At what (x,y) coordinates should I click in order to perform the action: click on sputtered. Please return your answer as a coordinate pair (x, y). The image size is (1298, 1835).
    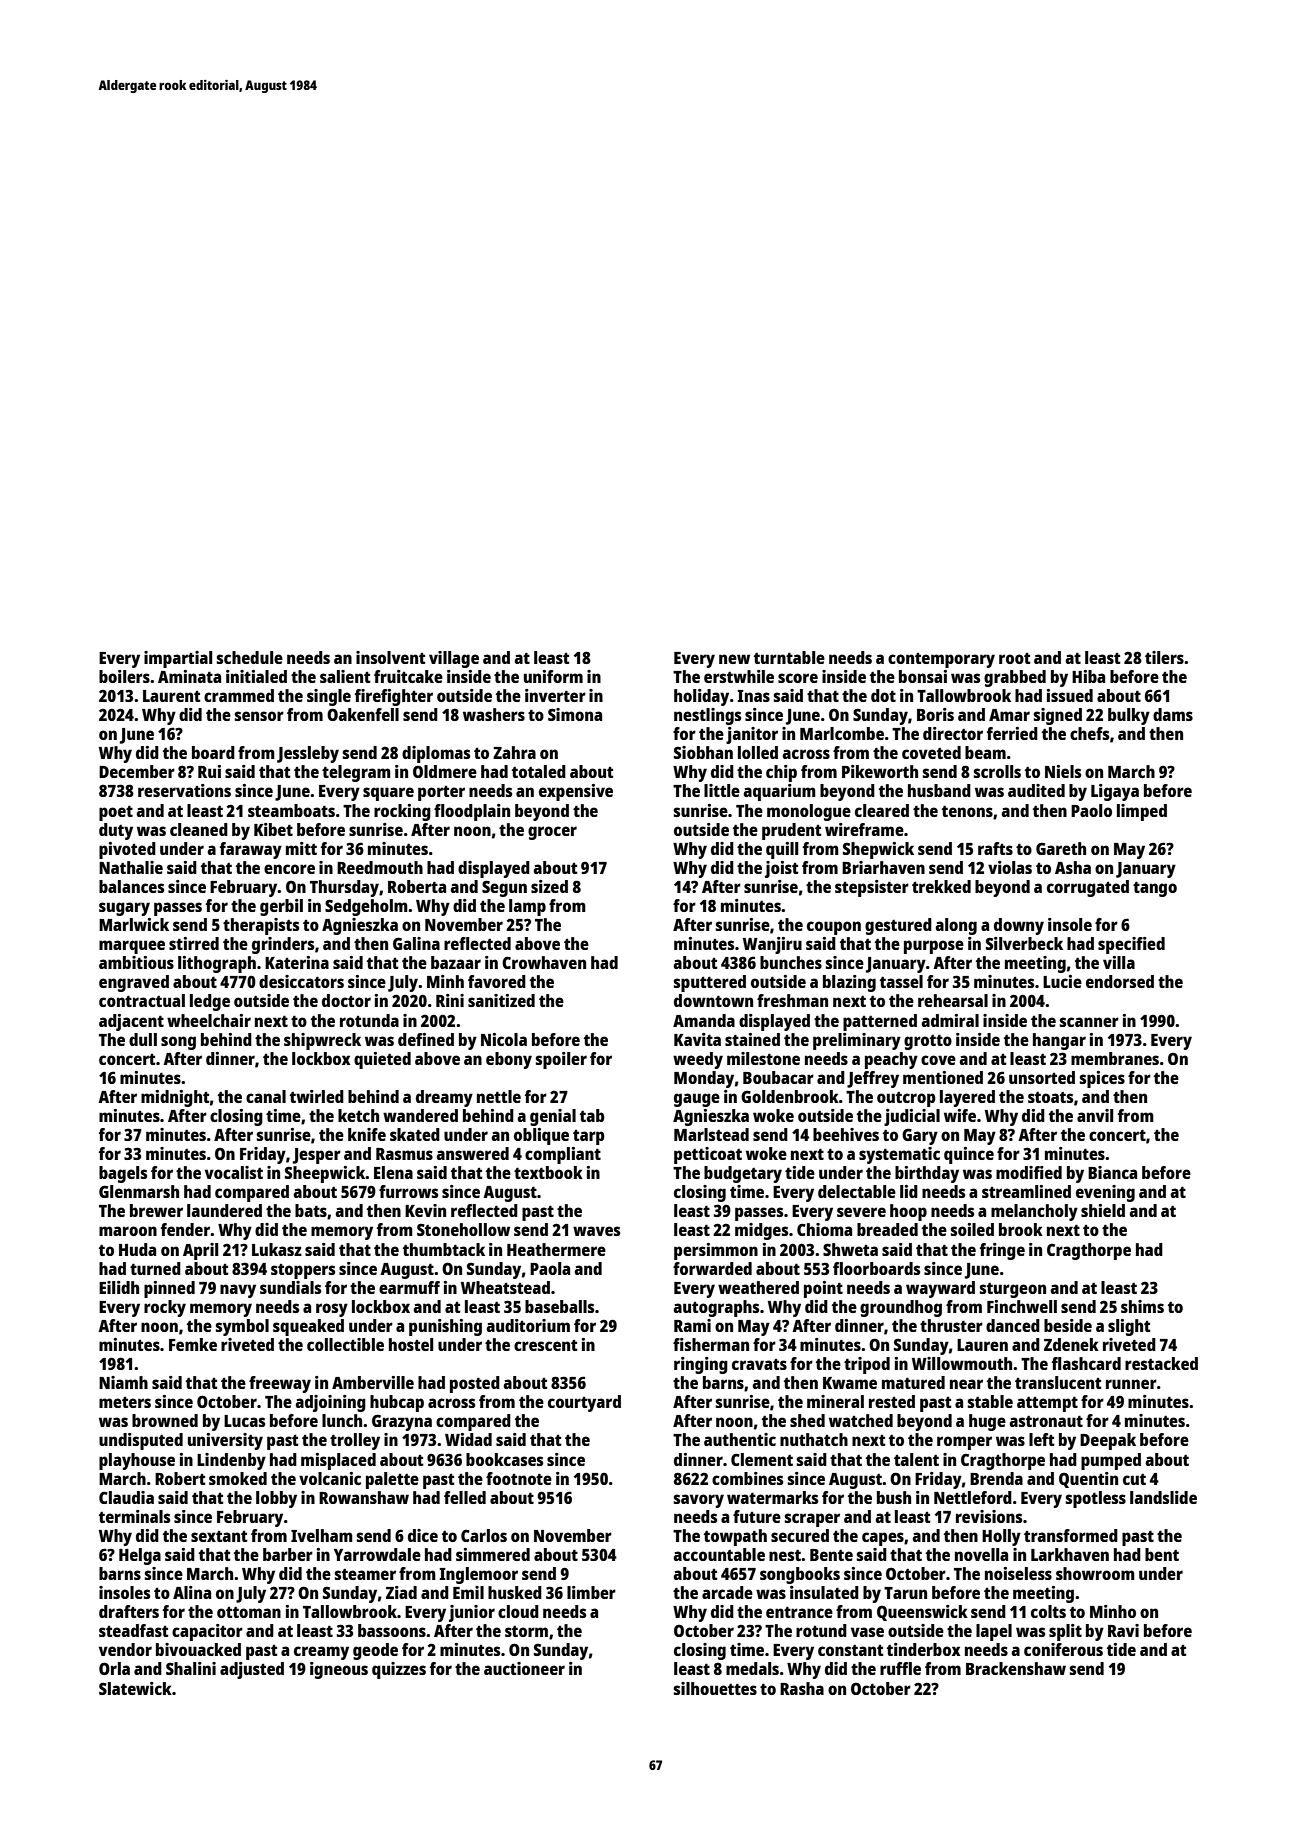
    Looking at the image, I should click on (710, 983).
